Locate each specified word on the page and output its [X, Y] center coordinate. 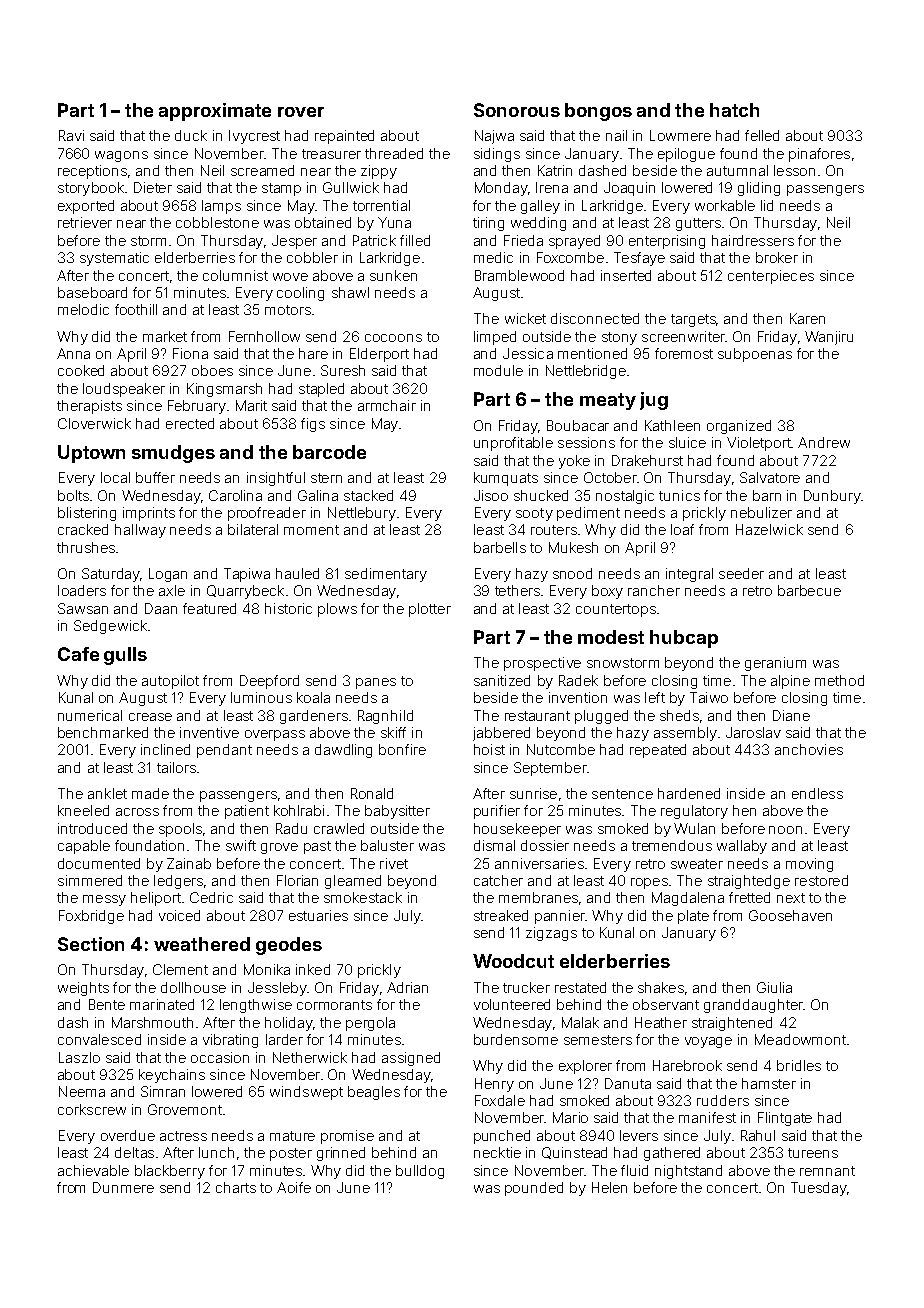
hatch [734, 110]
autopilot [170, 682]
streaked [501, 915]
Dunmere [123, 1187]
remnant [827, 1171]
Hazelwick [769, 529]
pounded [534, 1189]
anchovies [809, 749]
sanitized [502, 680]
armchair [387, 405]
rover [301, 112]
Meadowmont [800, 1039]
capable [84, 847]
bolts [73, 495]
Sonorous [517, 110]
